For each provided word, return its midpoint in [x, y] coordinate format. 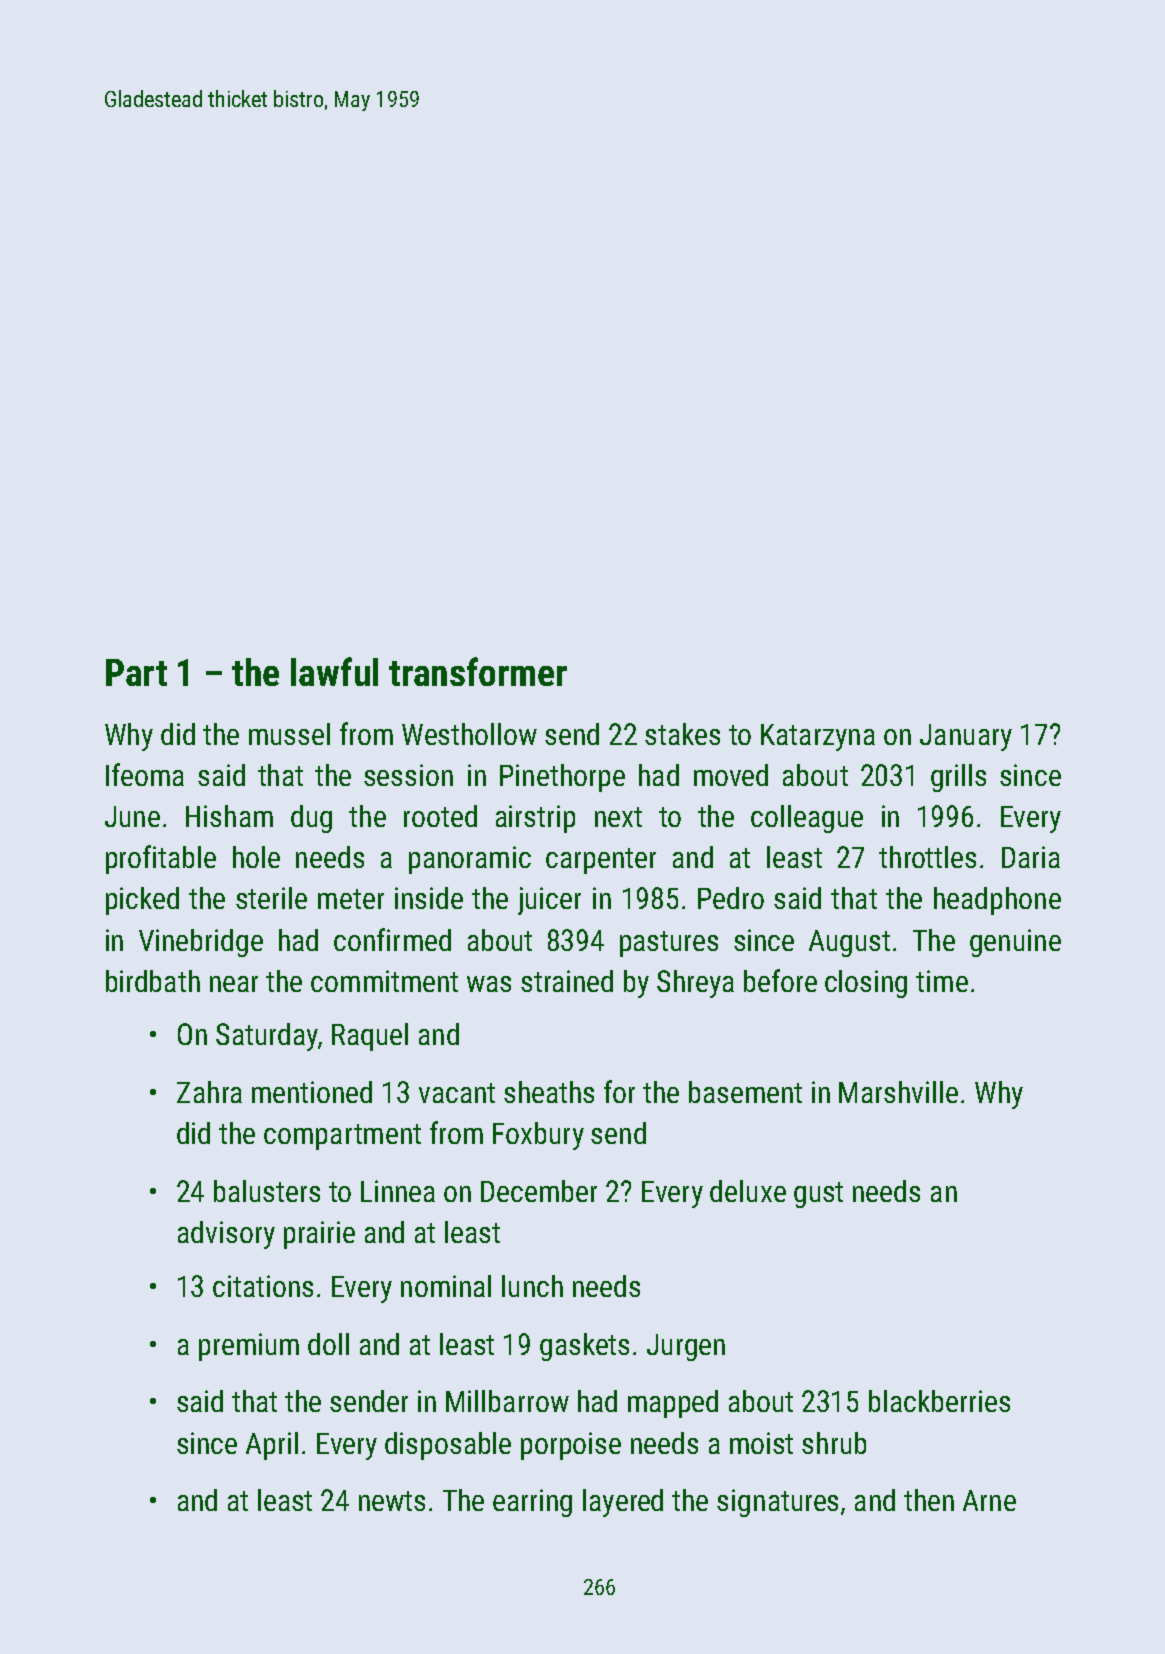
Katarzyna [818, 737]
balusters [267, 1191]
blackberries [939, 1401]
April [272, 1446]
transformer [478, 671]
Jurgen [686, 1347]
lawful [334, 671]
